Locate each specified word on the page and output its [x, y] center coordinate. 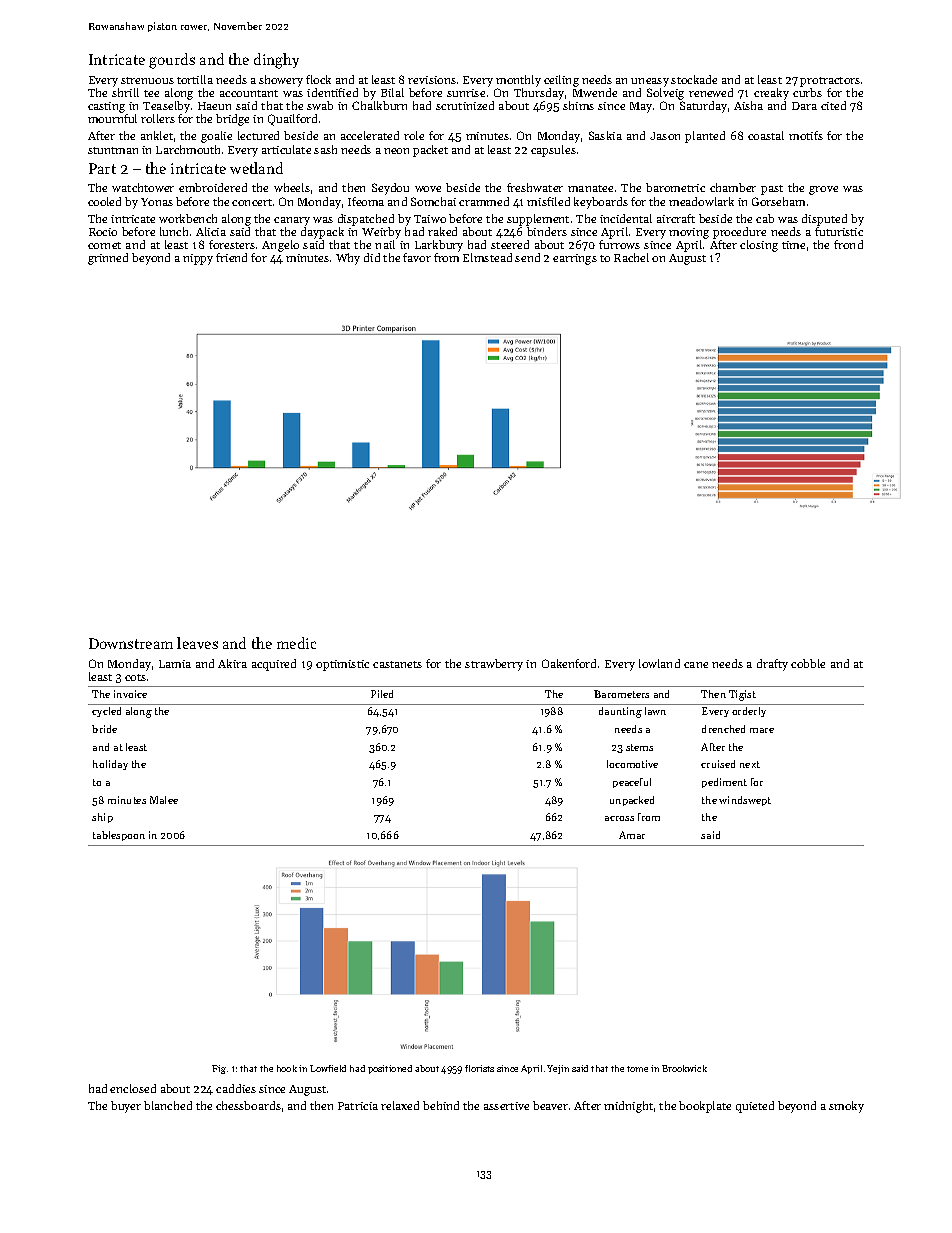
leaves [197, 643]
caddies [236, 1088]
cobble [808, 663]
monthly [518, 81]
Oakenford [569, 663]
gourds [172, 61]
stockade [694, 79]
